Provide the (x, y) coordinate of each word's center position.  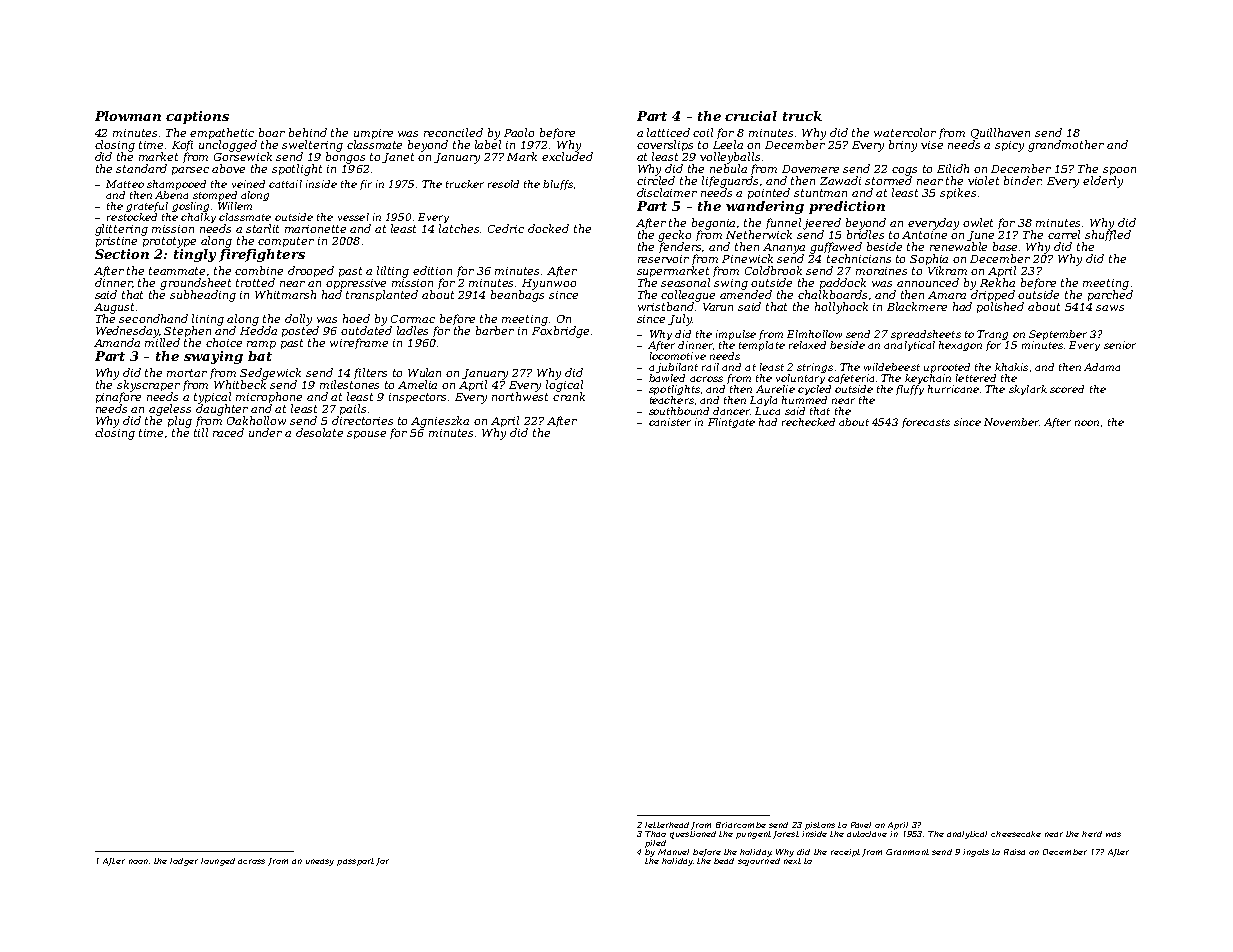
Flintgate (731, 423)
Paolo (519, 132)
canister (670, 422)
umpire (373, 134)
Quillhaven (1000, 133)
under (265, 432)
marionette (315, 229)
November (1011, 422)
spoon (1119, 171)
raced (228, 432)
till (201, 432)
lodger (184, 862)
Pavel (861, 825)
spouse (366, 435)
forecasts (926, 423)
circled (656, 180)
